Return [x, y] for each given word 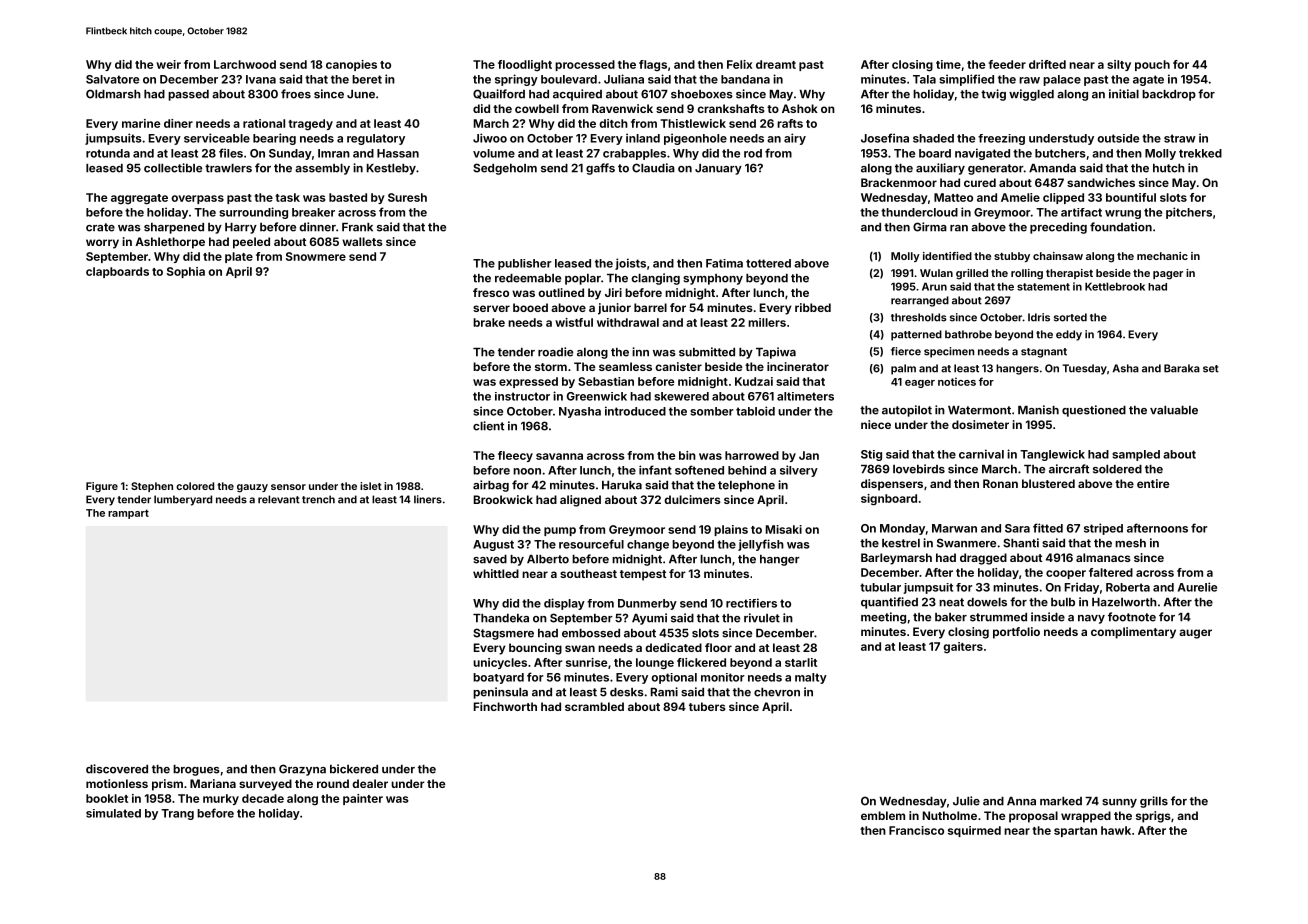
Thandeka [501, 618]
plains [731, 530]
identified [947, 256]
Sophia [186, 272]
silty [1119, 65]
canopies [351, 65]
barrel [650, 307]
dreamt [776, 64]
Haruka [622, 485]
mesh [1130, 543]
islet [371, 486]
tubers [707, 706]
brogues [196, 770]
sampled [1136, 455]
